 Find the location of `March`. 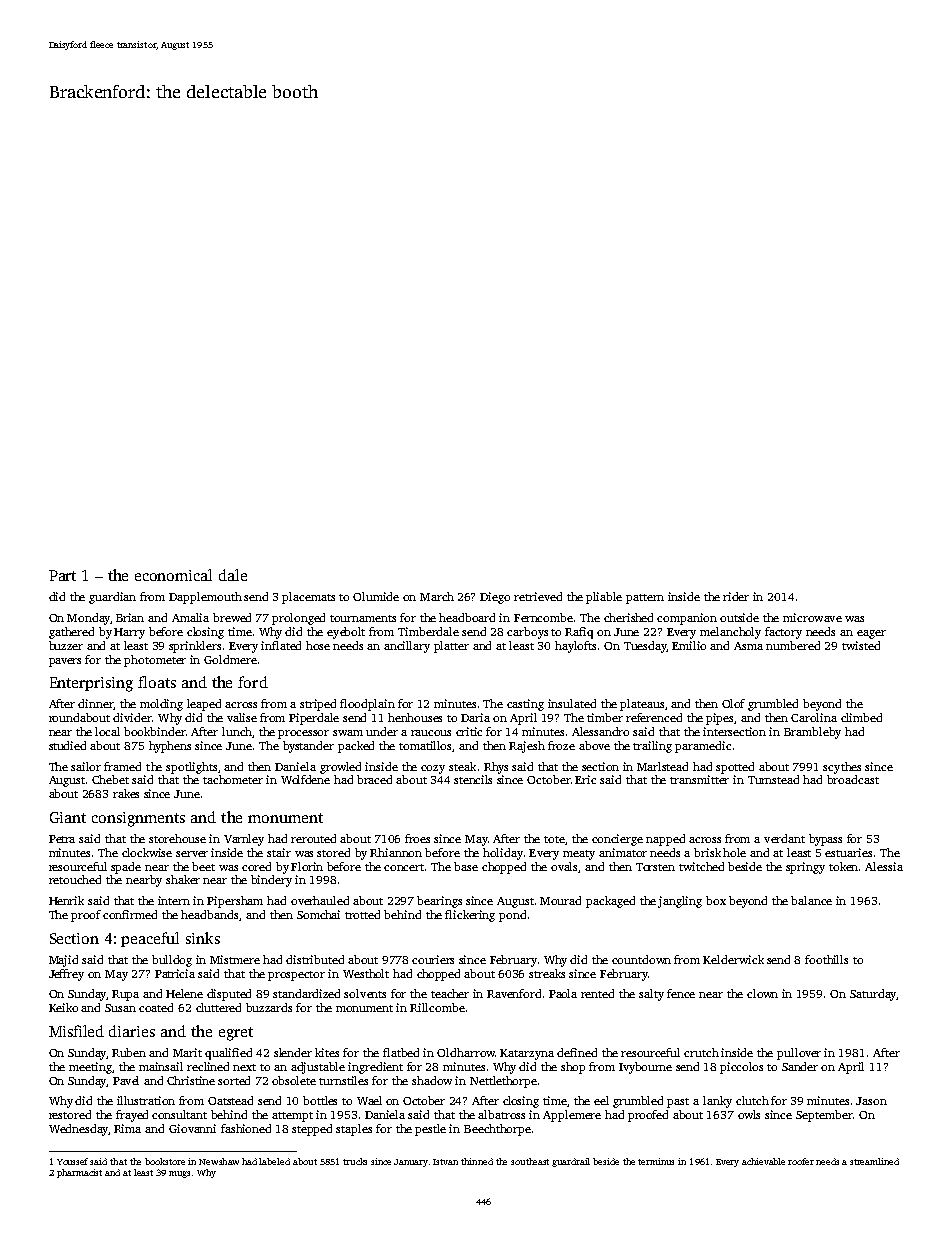

March is located at coordinates (437, 596).
